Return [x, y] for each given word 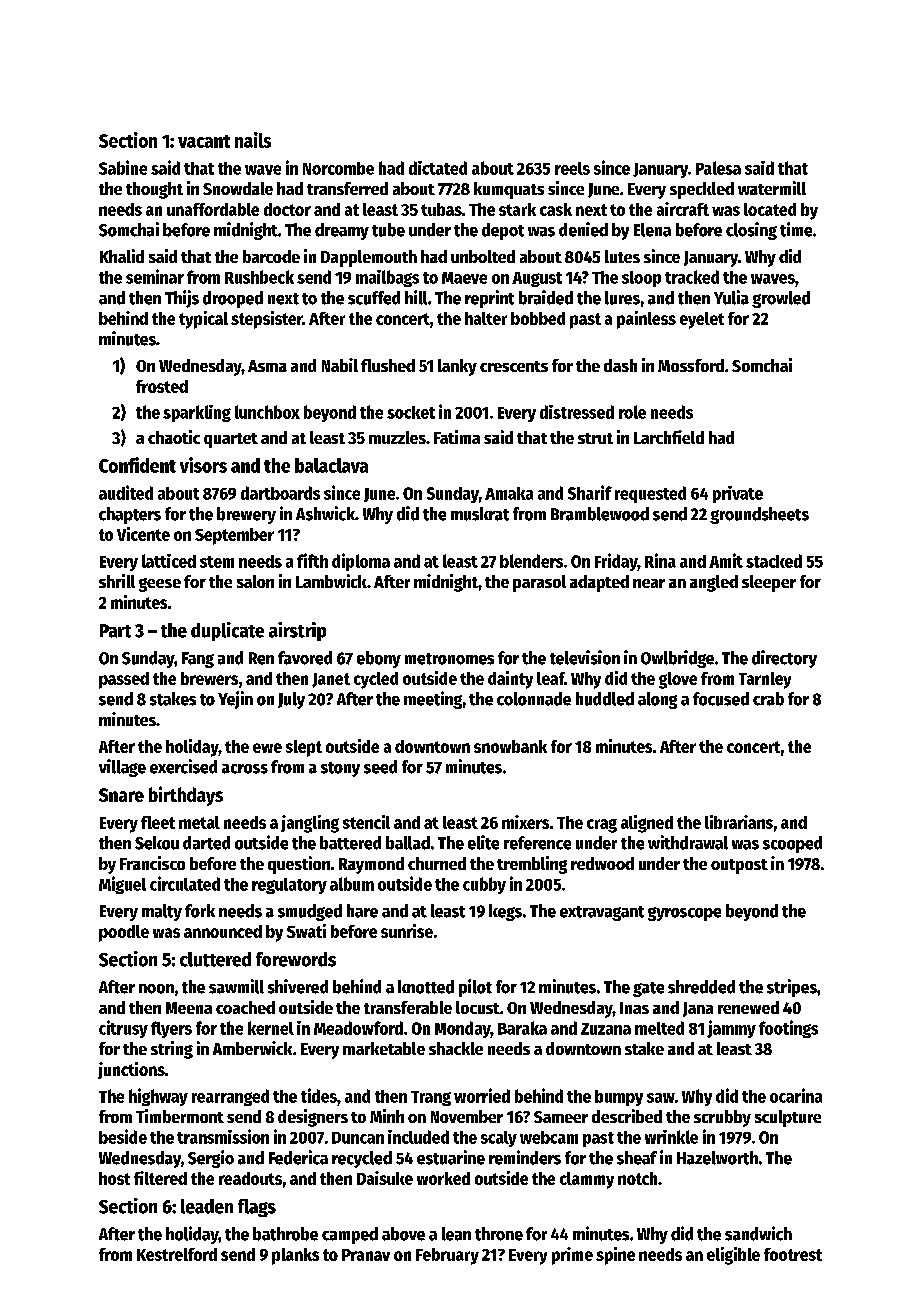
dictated [438, 168]
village [122, 768]
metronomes [449, 659]
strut [595, 438]
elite [483, 842]
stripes [792, 988]
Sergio [211, 1159]
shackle [456, 1048]
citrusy [123, 1029]
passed [124, 680]
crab [768, 699]
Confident [137, 465]
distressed [577, 412]
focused [721, 699]
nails [253, 140]
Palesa [718, 168]
